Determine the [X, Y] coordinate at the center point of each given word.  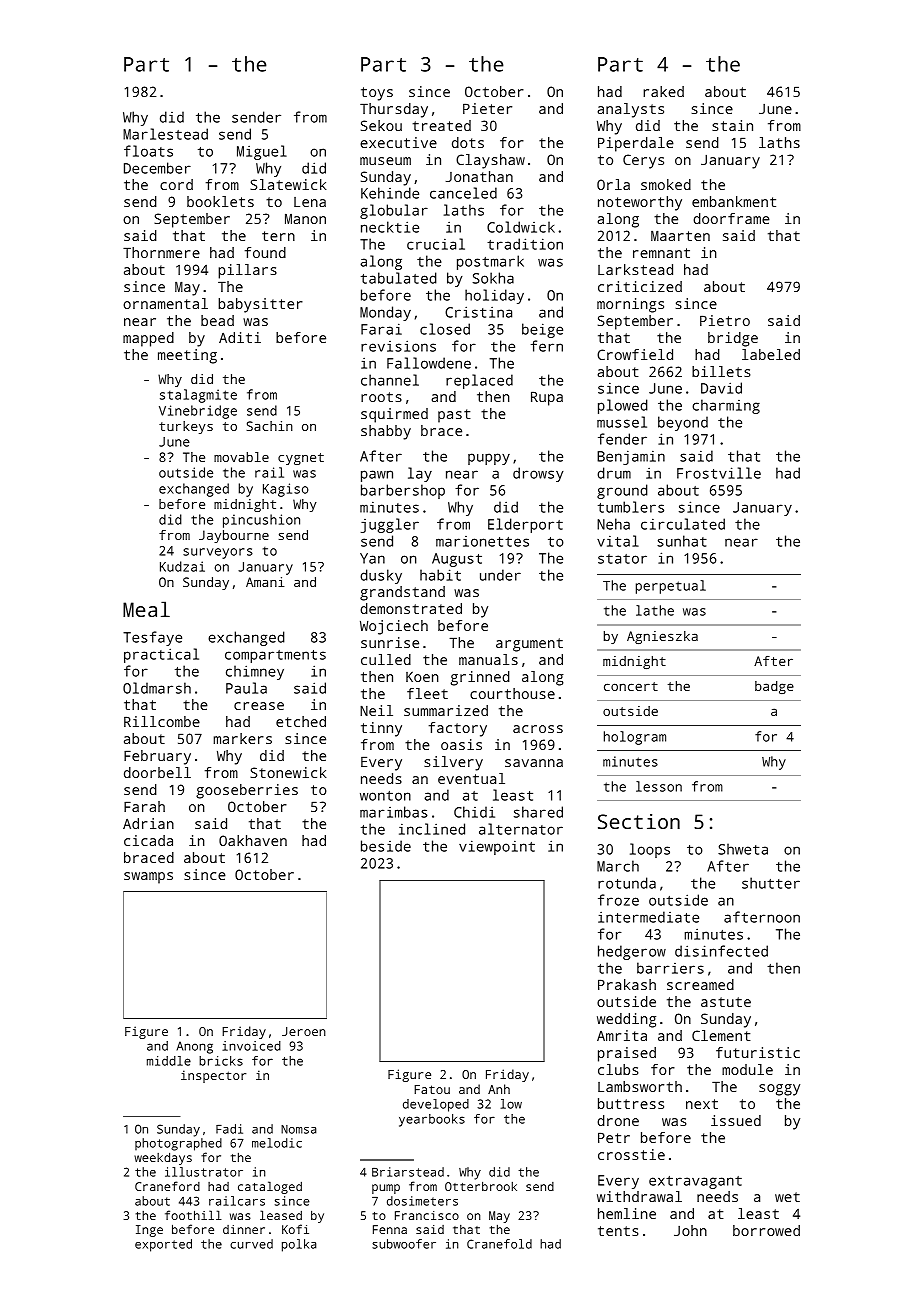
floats [148, 151]
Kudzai [182, 566]
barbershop [403, 491]
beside [386, 846]
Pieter [487, 108]
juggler [390, 525]
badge [774, 687]
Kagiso [286, 490]
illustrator [204, 1172]
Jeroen [304, 1031]
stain [732, 125]
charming [726, 406]
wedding [626, 1020]
